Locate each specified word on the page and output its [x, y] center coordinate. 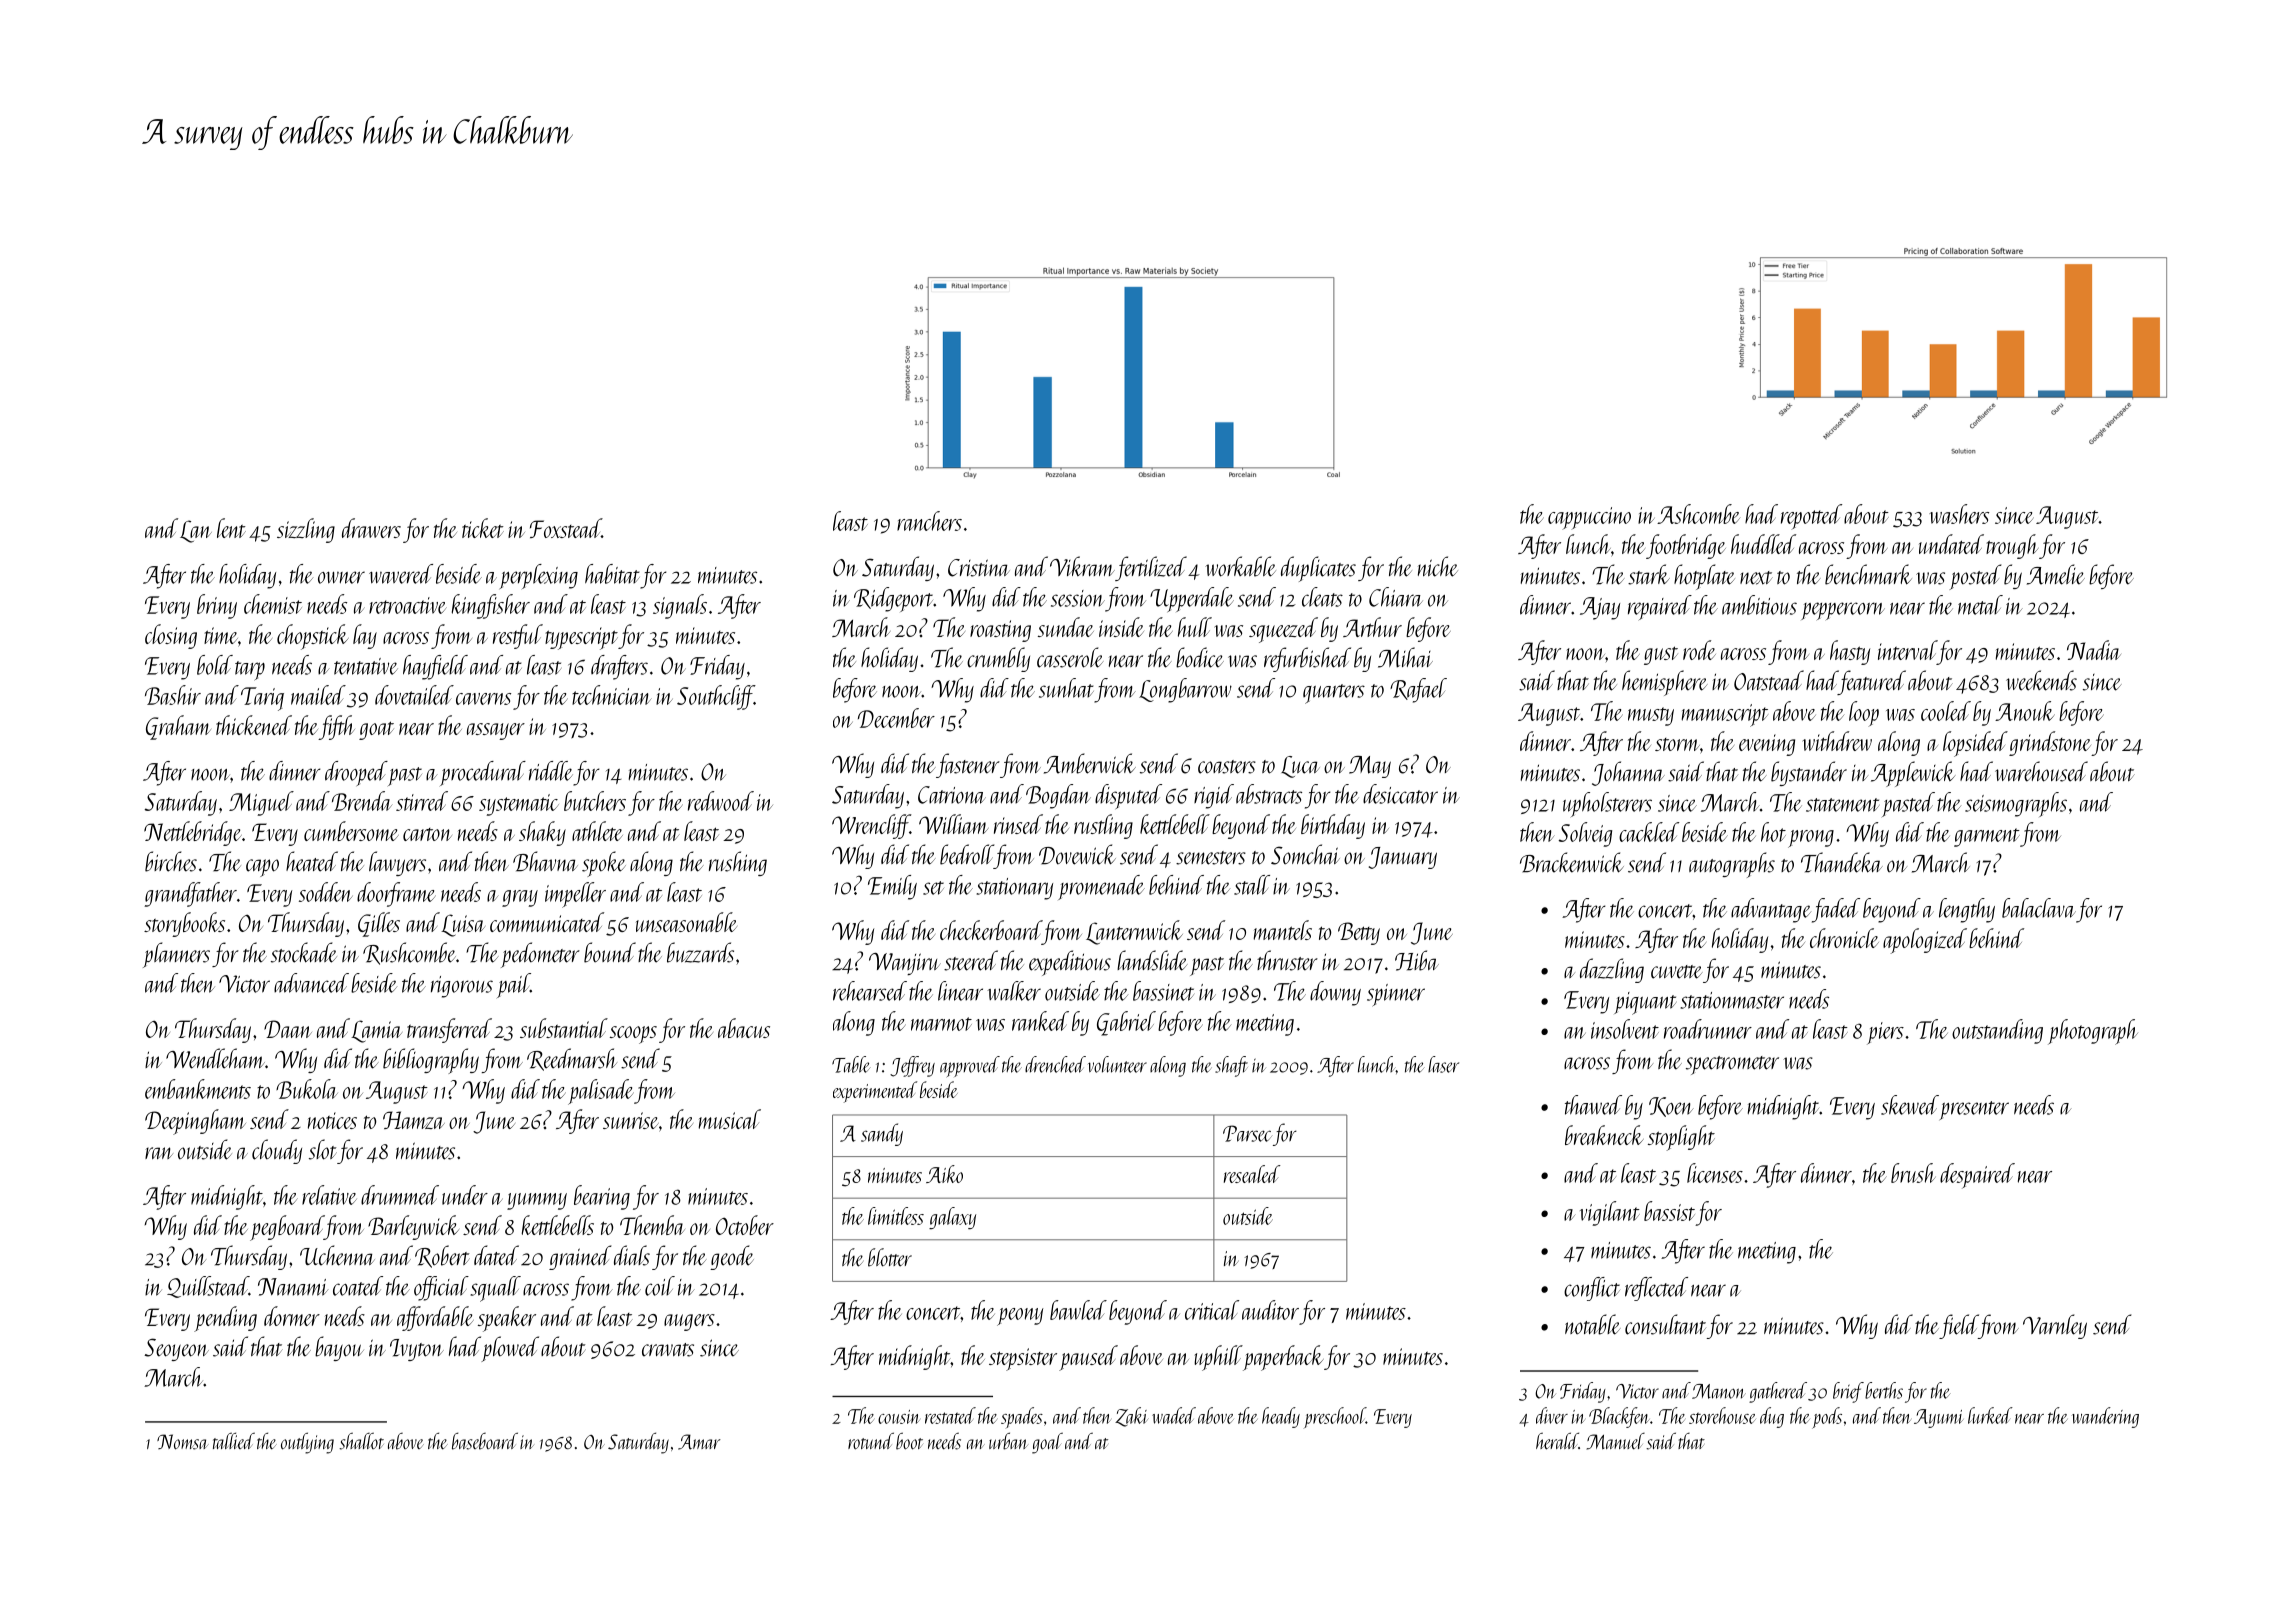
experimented [875, 1092]
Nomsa [183, 1442]
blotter [890, 1257]
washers [1959, 514]
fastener [968, 765]
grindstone [2050, 743]
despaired [1977, 1176]
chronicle [1844, 938]
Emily [892, 887]
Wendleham [215, 1058]
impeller [575, 895]
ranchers [929, 521]
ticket [483, 528]
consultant [1665, 1324]
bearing [602, 1197]
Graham [178, 727]
